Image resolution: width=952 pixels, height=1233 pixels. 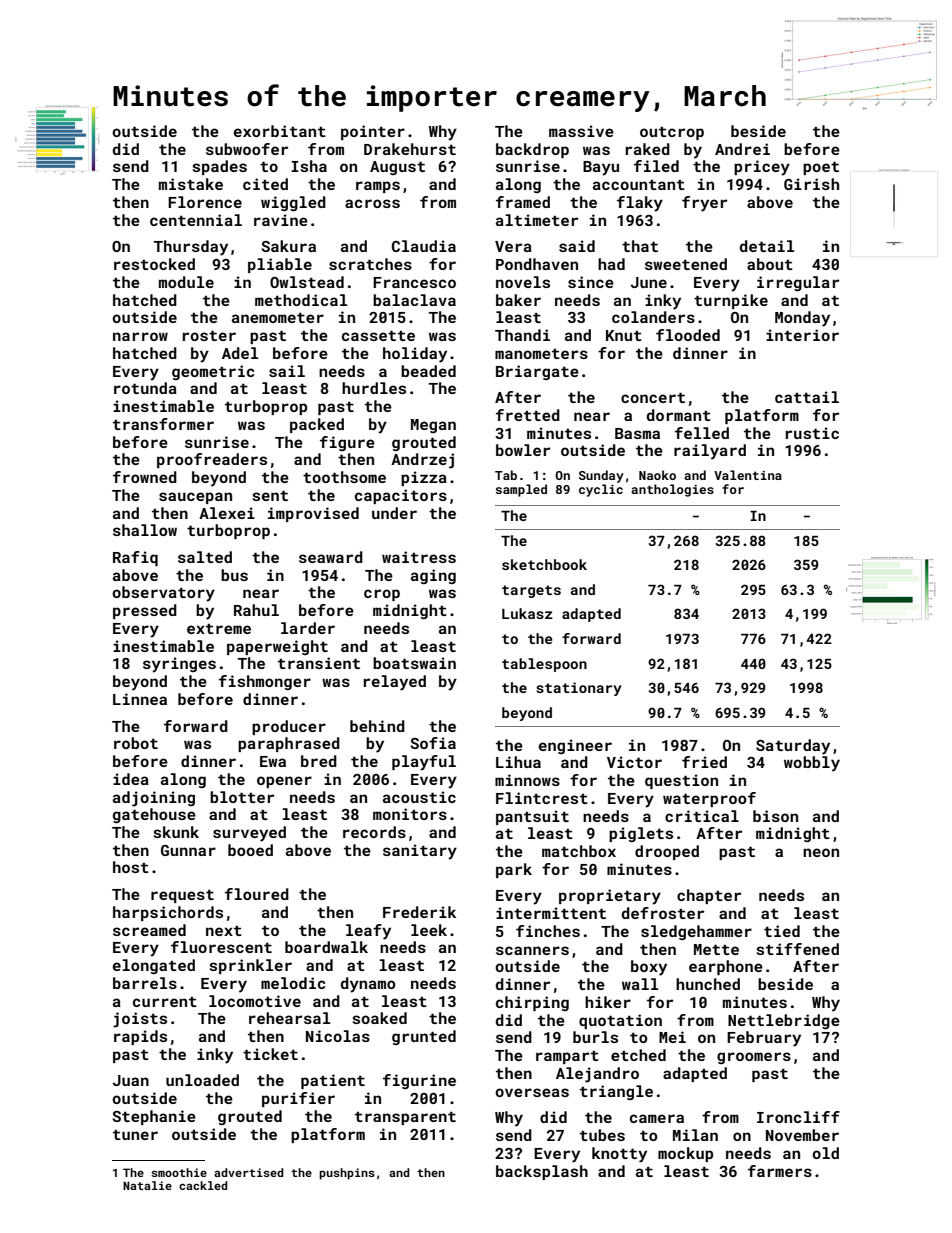 What do you see at coordinates (601, 490) in the screenshot?
I see `cyclic` at bounding box center [601, 490].
